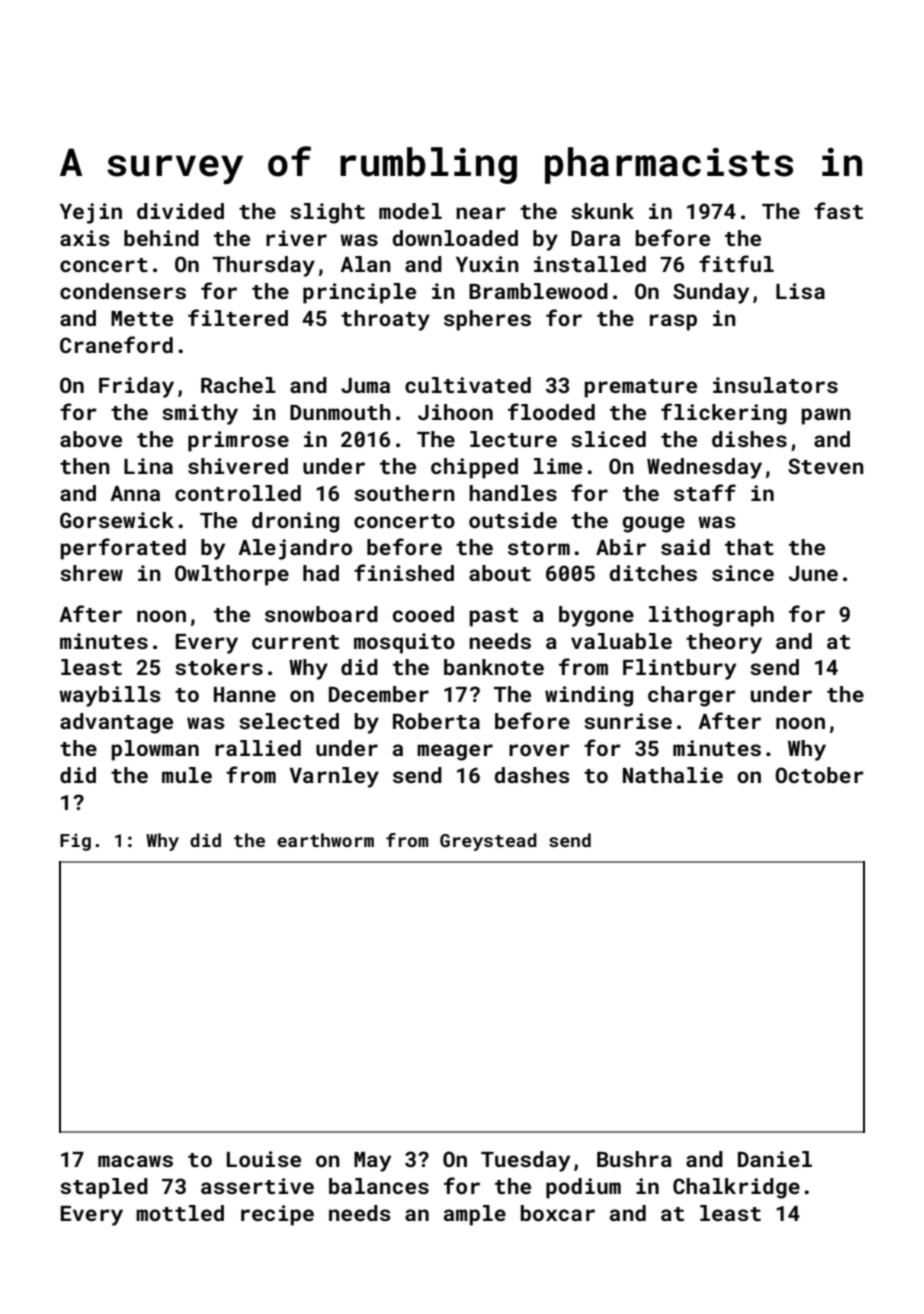 The height and width of the image is (1314, 924). What do you see at coordinates (493, 617) in the image?
I see `past` at bounding box center [493, 617].
